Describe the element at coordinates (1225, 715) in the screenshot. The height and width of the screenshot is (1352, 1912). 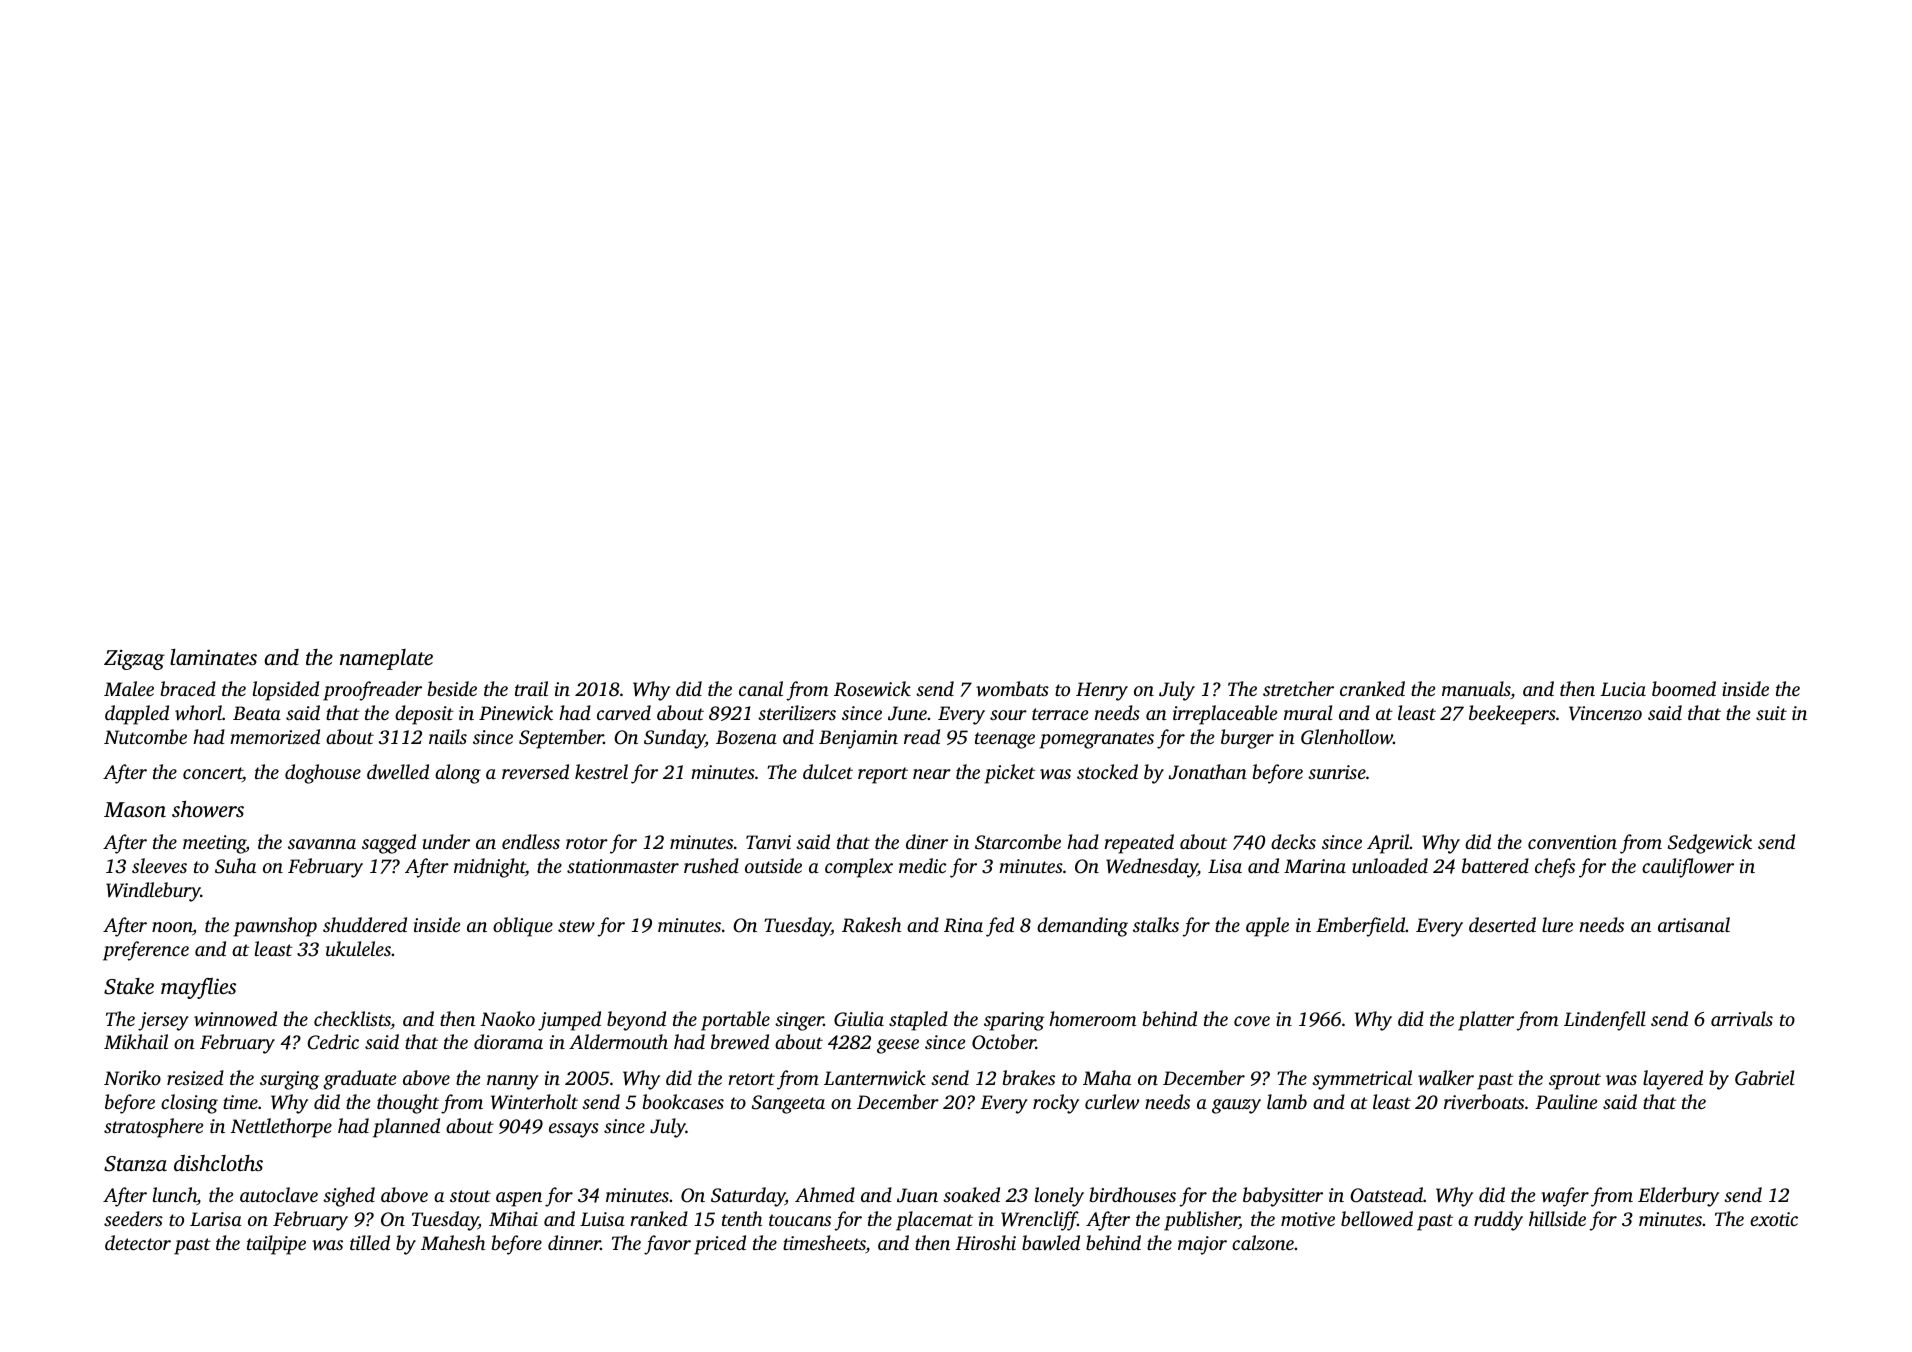
I see `irreplaceable` at that location.
